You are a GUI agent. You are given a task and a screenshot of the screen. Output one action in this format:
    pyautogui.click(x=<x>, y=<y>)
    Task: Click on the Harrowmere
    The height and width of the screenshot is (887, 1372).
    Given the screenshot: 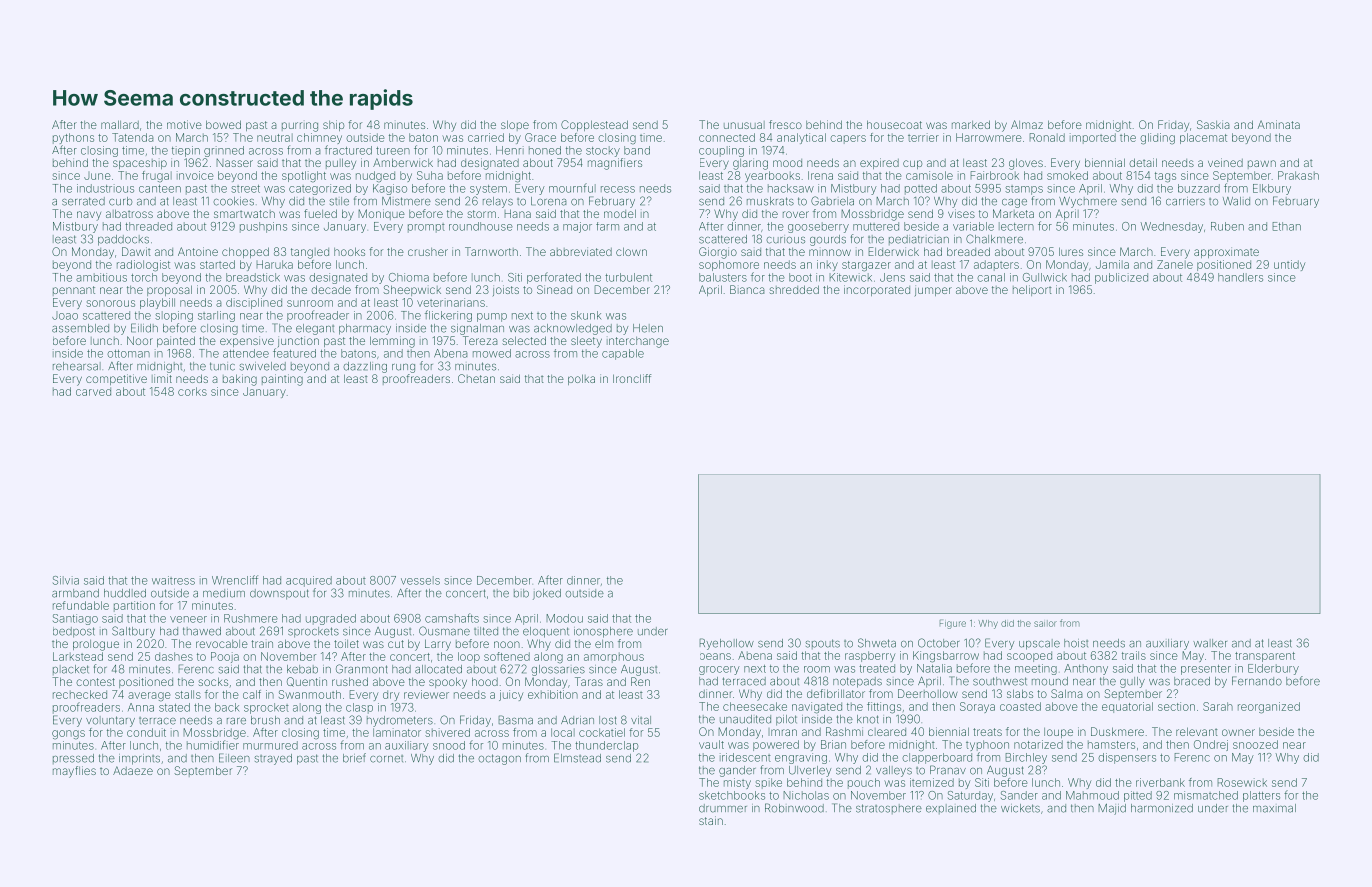 What is the action you would take?
    pyautogui.click(x=989, y=137)
